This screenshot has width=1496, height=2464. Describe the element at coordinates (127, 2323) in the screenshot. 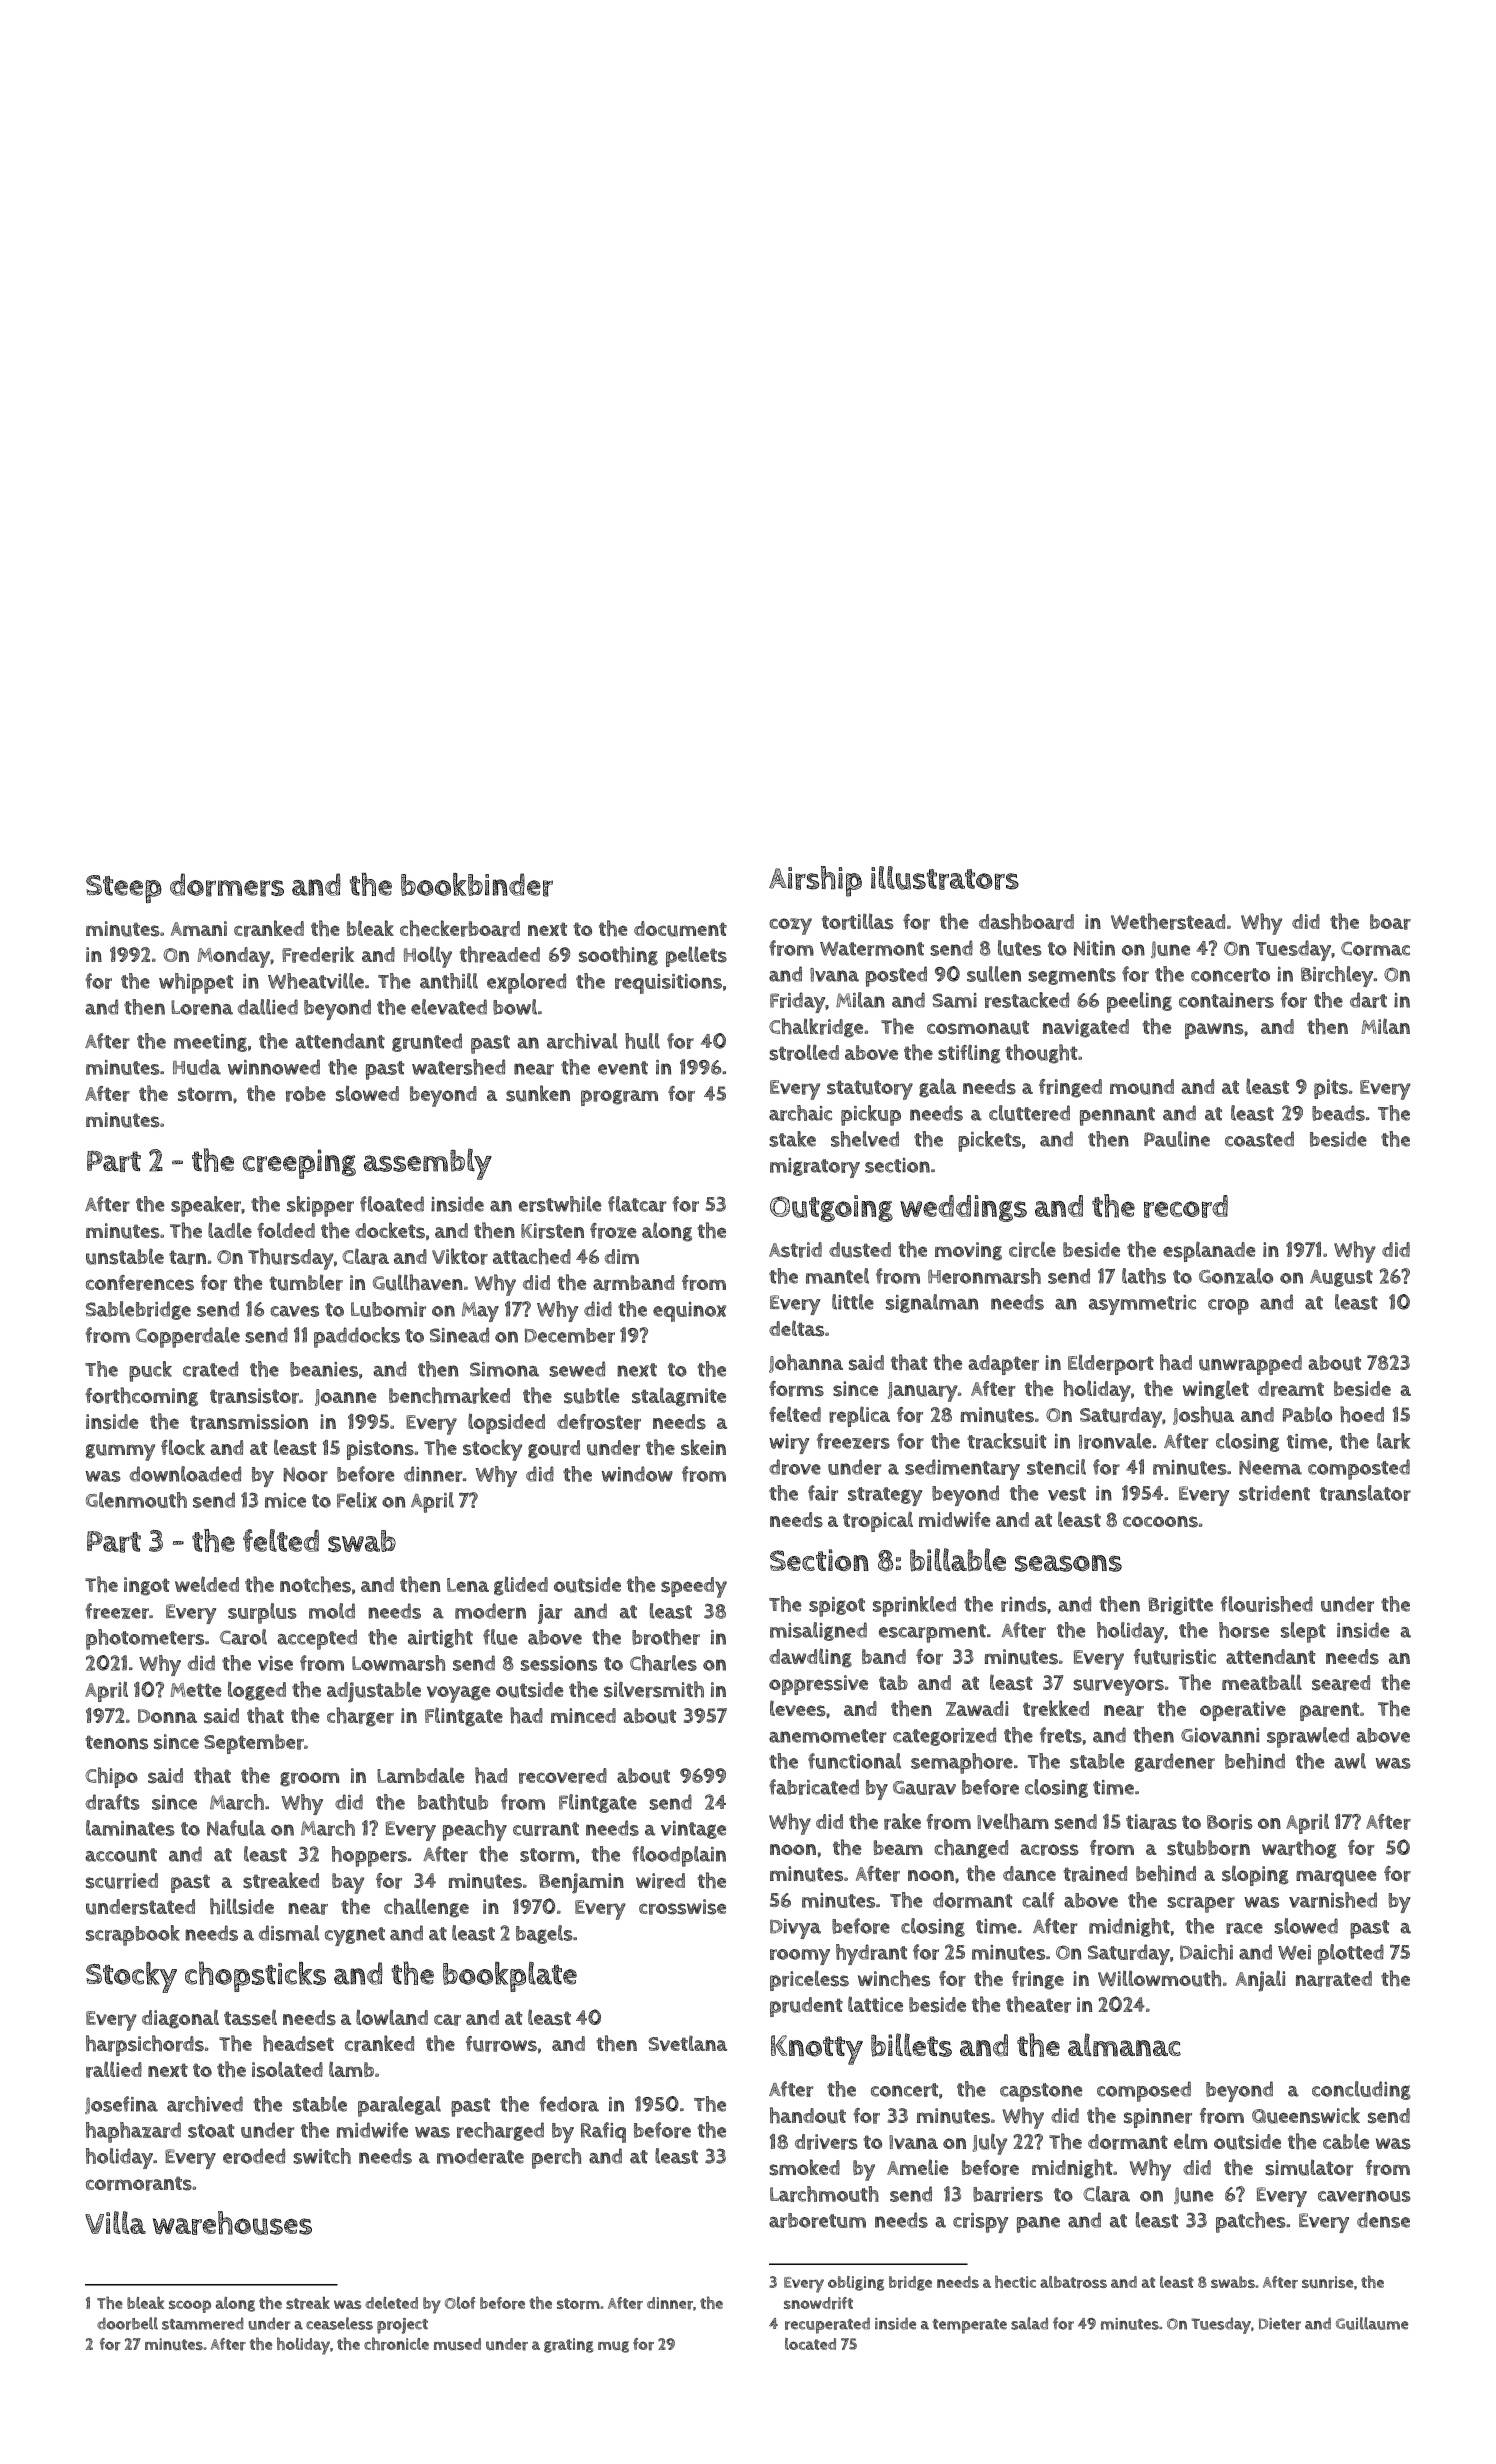

I see `doorbell` at that location.
